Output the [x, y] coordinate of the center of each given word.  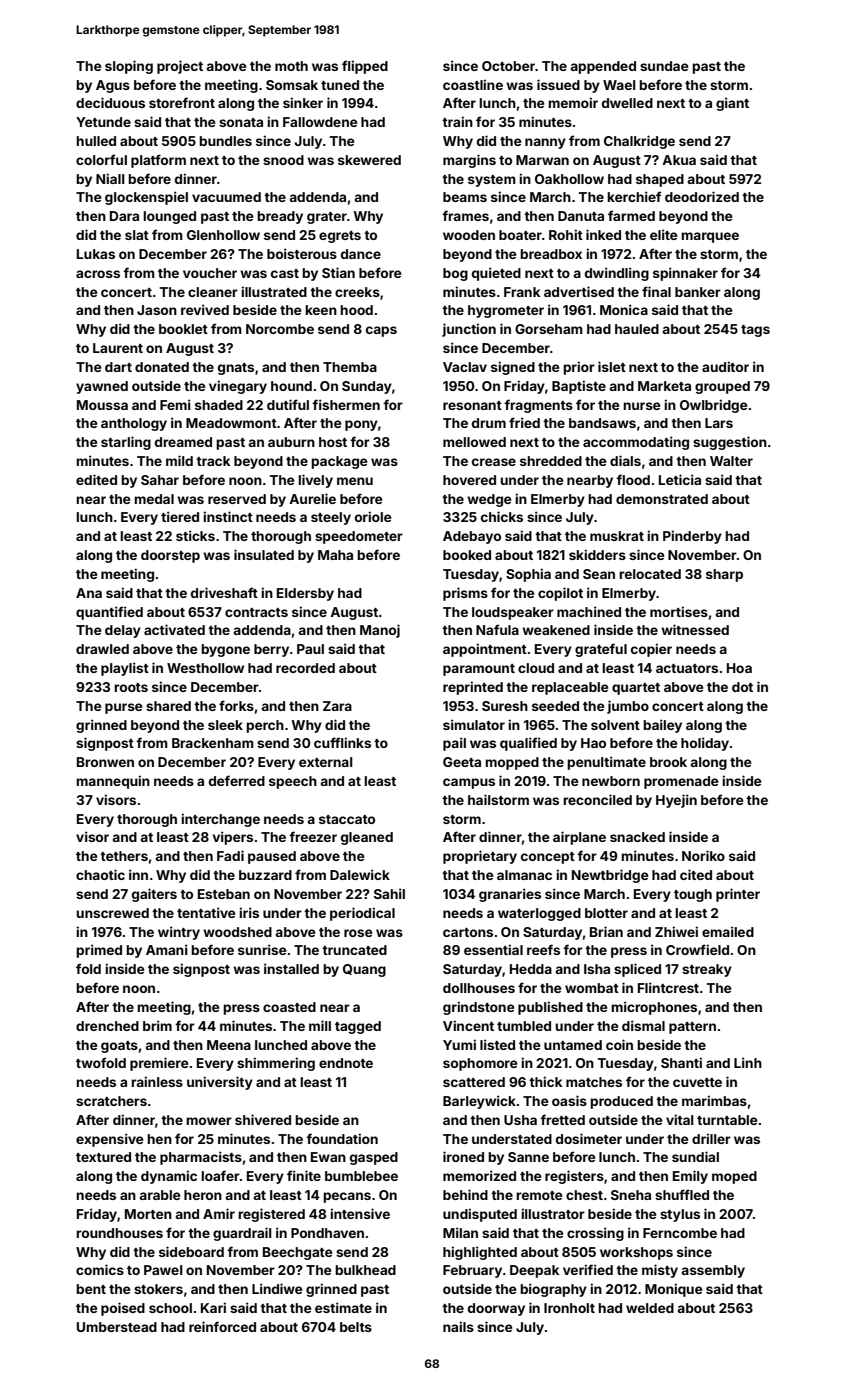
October [508, 66]
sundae [664, 66]
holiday [705, 744]
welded [650, 1308]
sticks [195, 535]
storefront [182, 102]
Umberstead [117, 1327]
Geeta [462, 762]
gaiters [154, 895]
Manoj [380, 631]
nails [458, 1326]
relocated [650, 574]
